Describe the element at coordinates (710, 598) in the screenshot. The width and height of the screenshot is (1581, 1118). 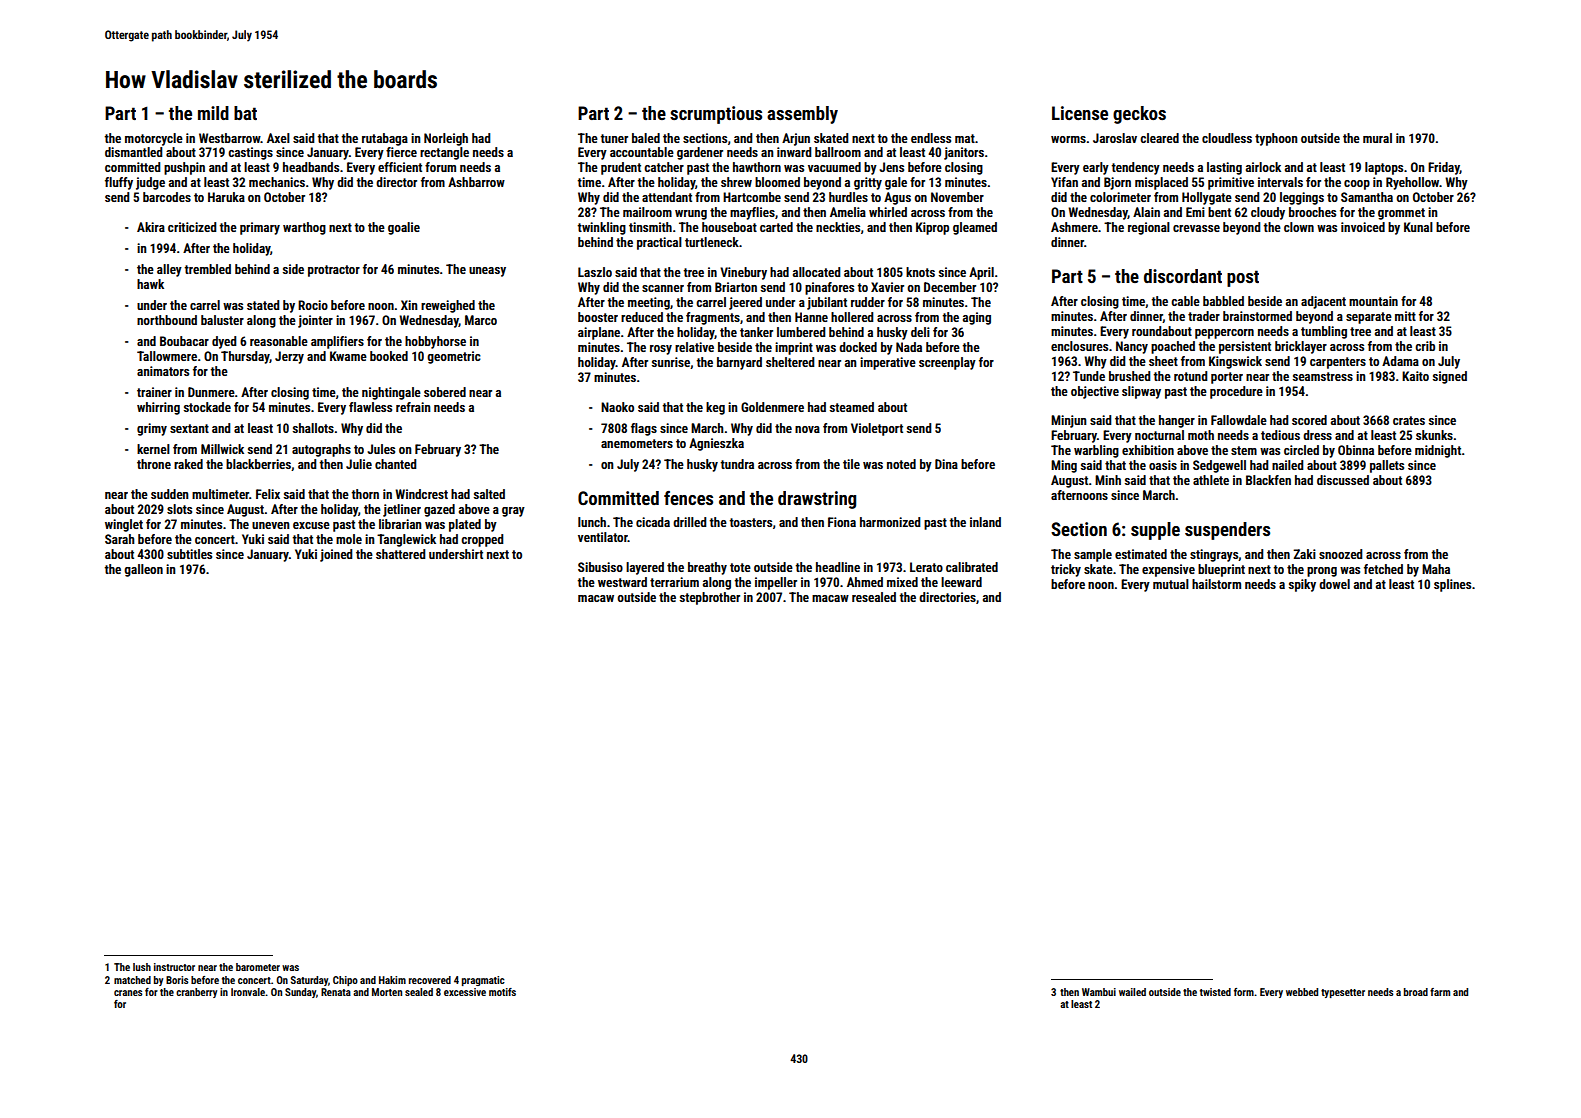
I see `stepbrother` at that location.
